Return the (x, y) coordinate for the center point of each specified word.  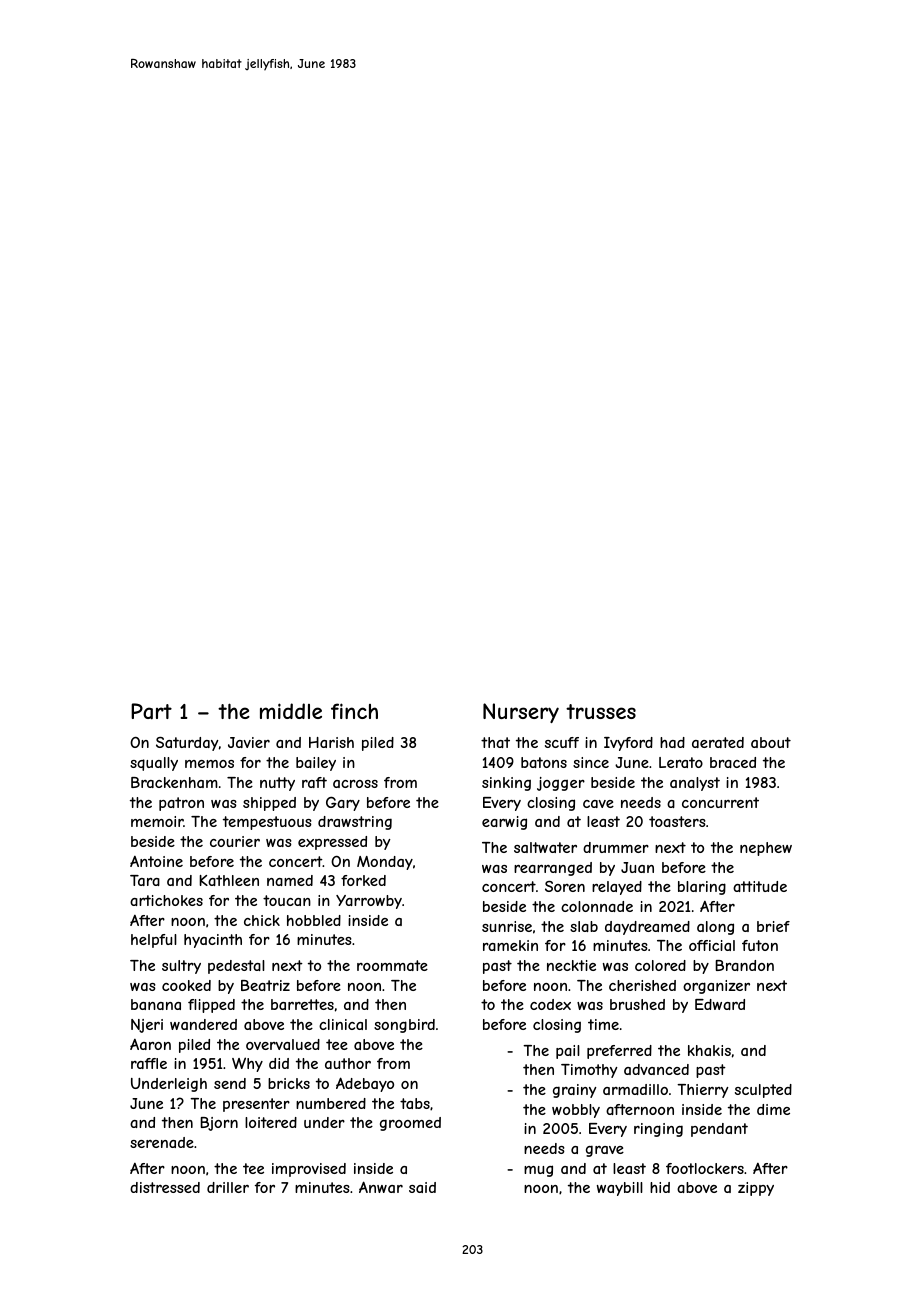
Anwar (381, 1187)
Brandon (744, 965)
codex (550, 1004)
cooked (186, 985)
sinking (506, 784)
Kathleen (229, 880)
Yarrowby (369, 902)
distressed (165, 1187)
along (715, 928)
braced (733, 762)
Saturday (187, 744)
